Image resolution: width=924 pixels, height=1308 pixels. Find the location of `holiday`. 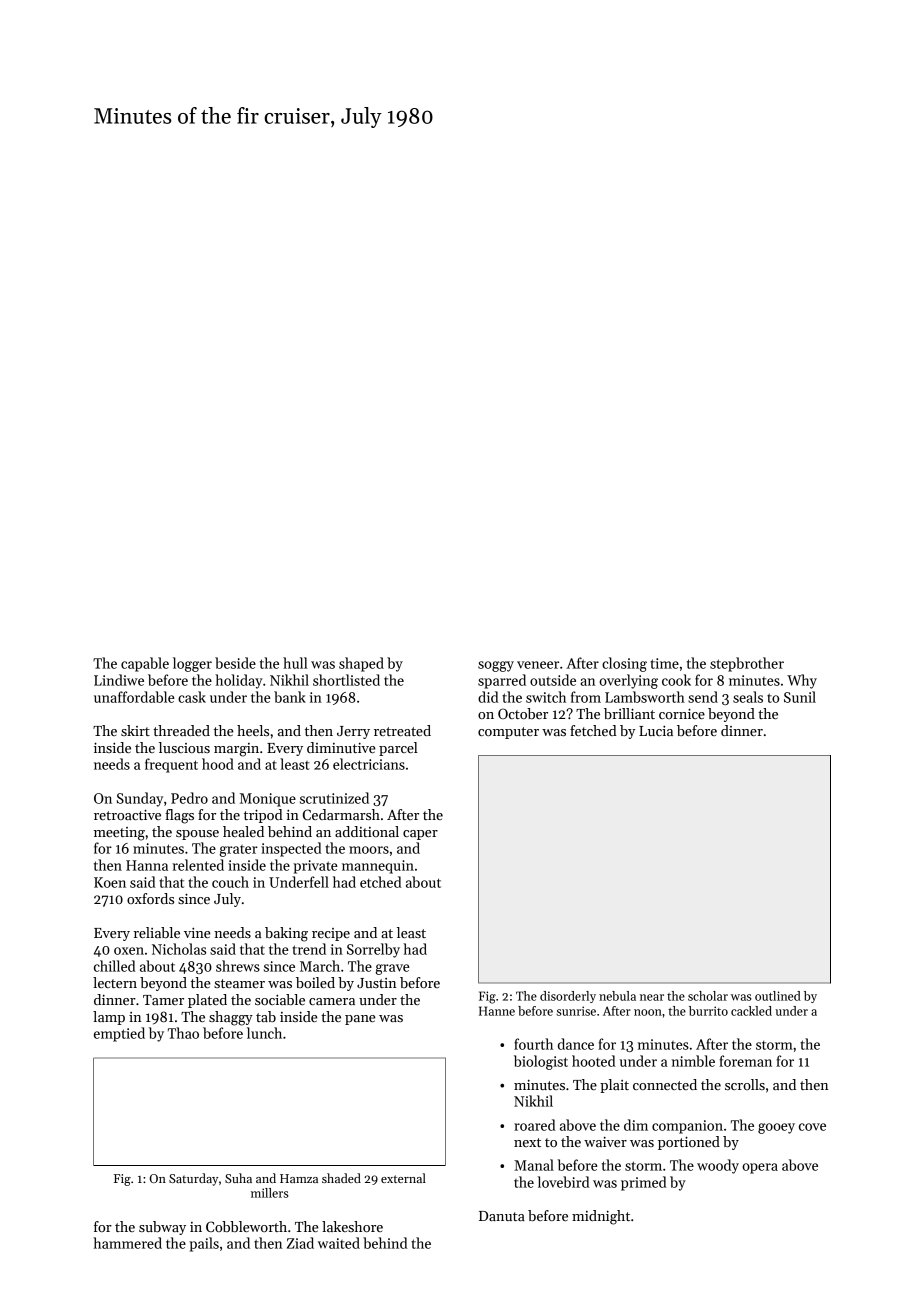

holiday is located at coordinates (239, 681).
